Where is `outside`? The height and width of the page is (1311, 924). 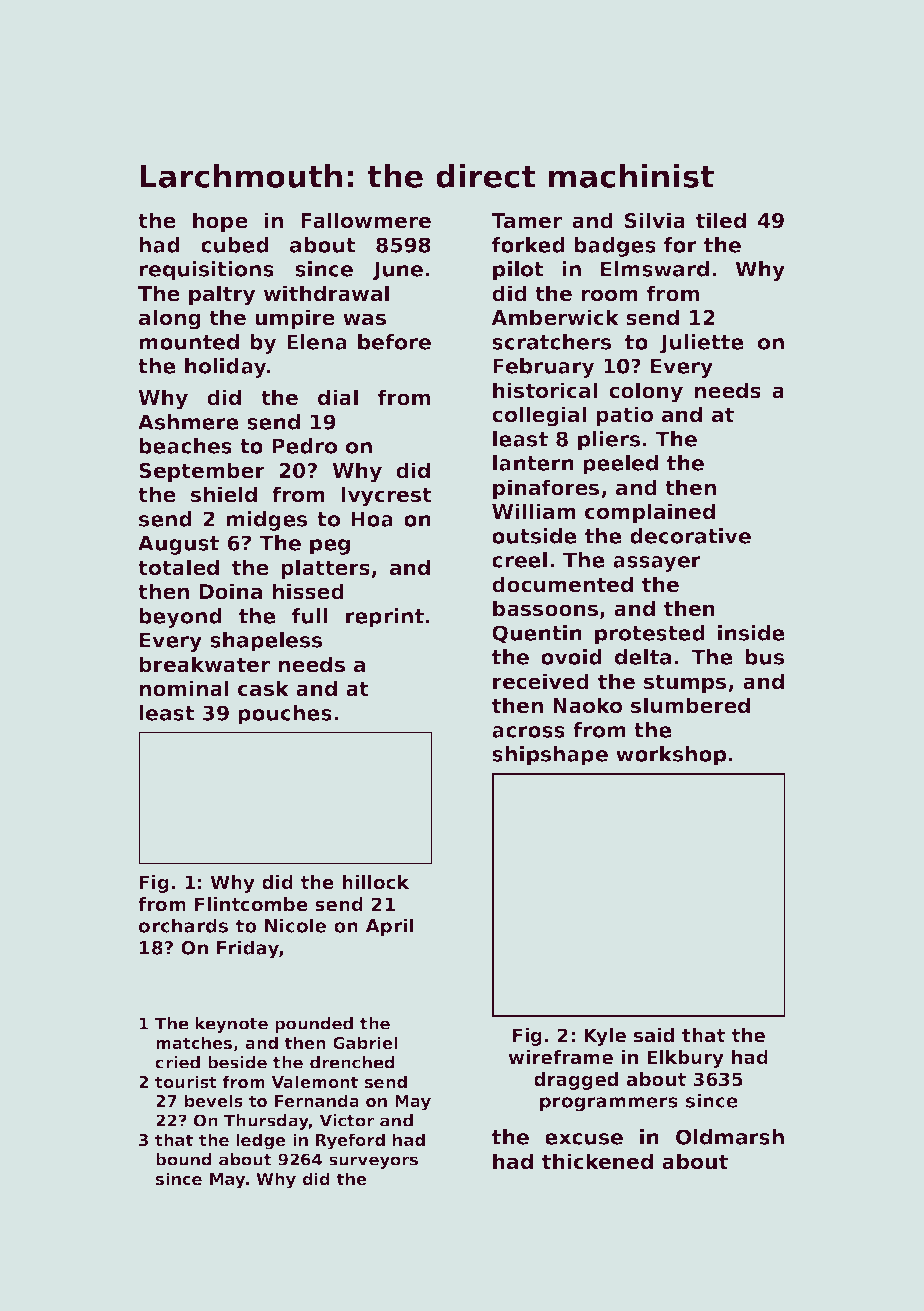
outside is located at coordinates (534, 536).
